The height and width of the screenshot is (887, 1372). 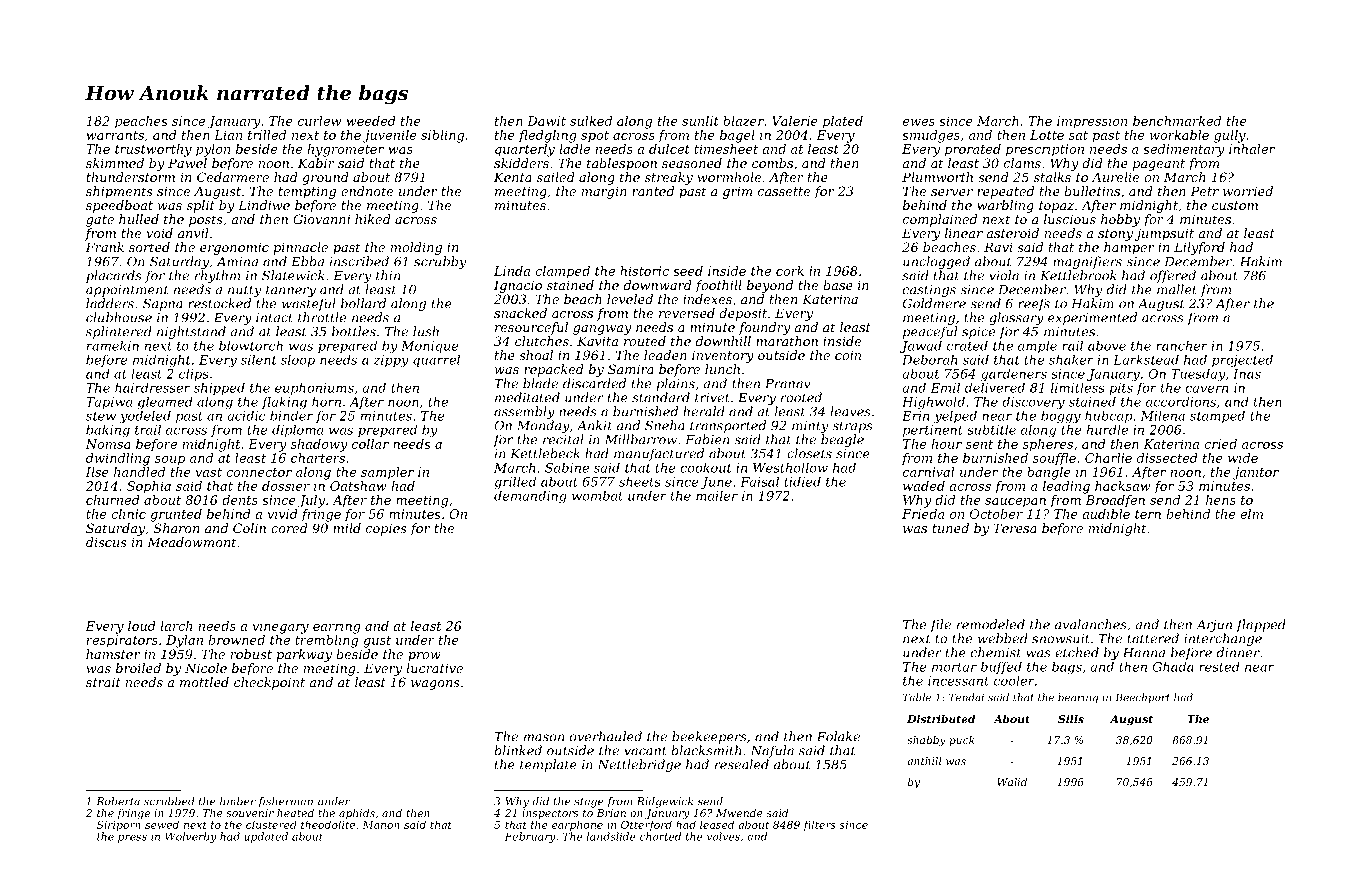 I want to click on meditated, so click(x=527, y=397).
